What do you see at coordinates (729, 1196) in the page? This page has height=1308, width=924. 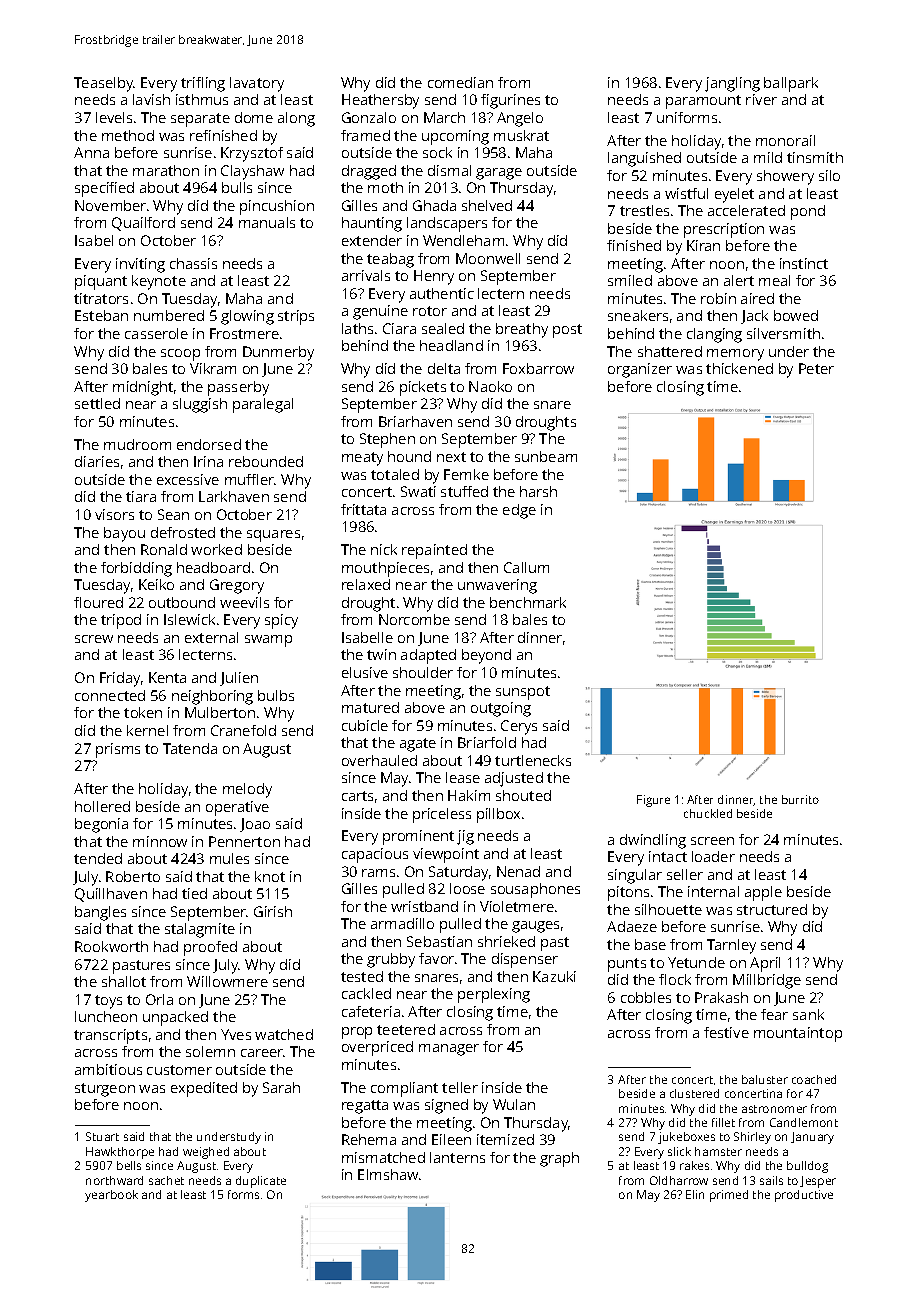 I see `primed` at bounding box center [729, 1196].
